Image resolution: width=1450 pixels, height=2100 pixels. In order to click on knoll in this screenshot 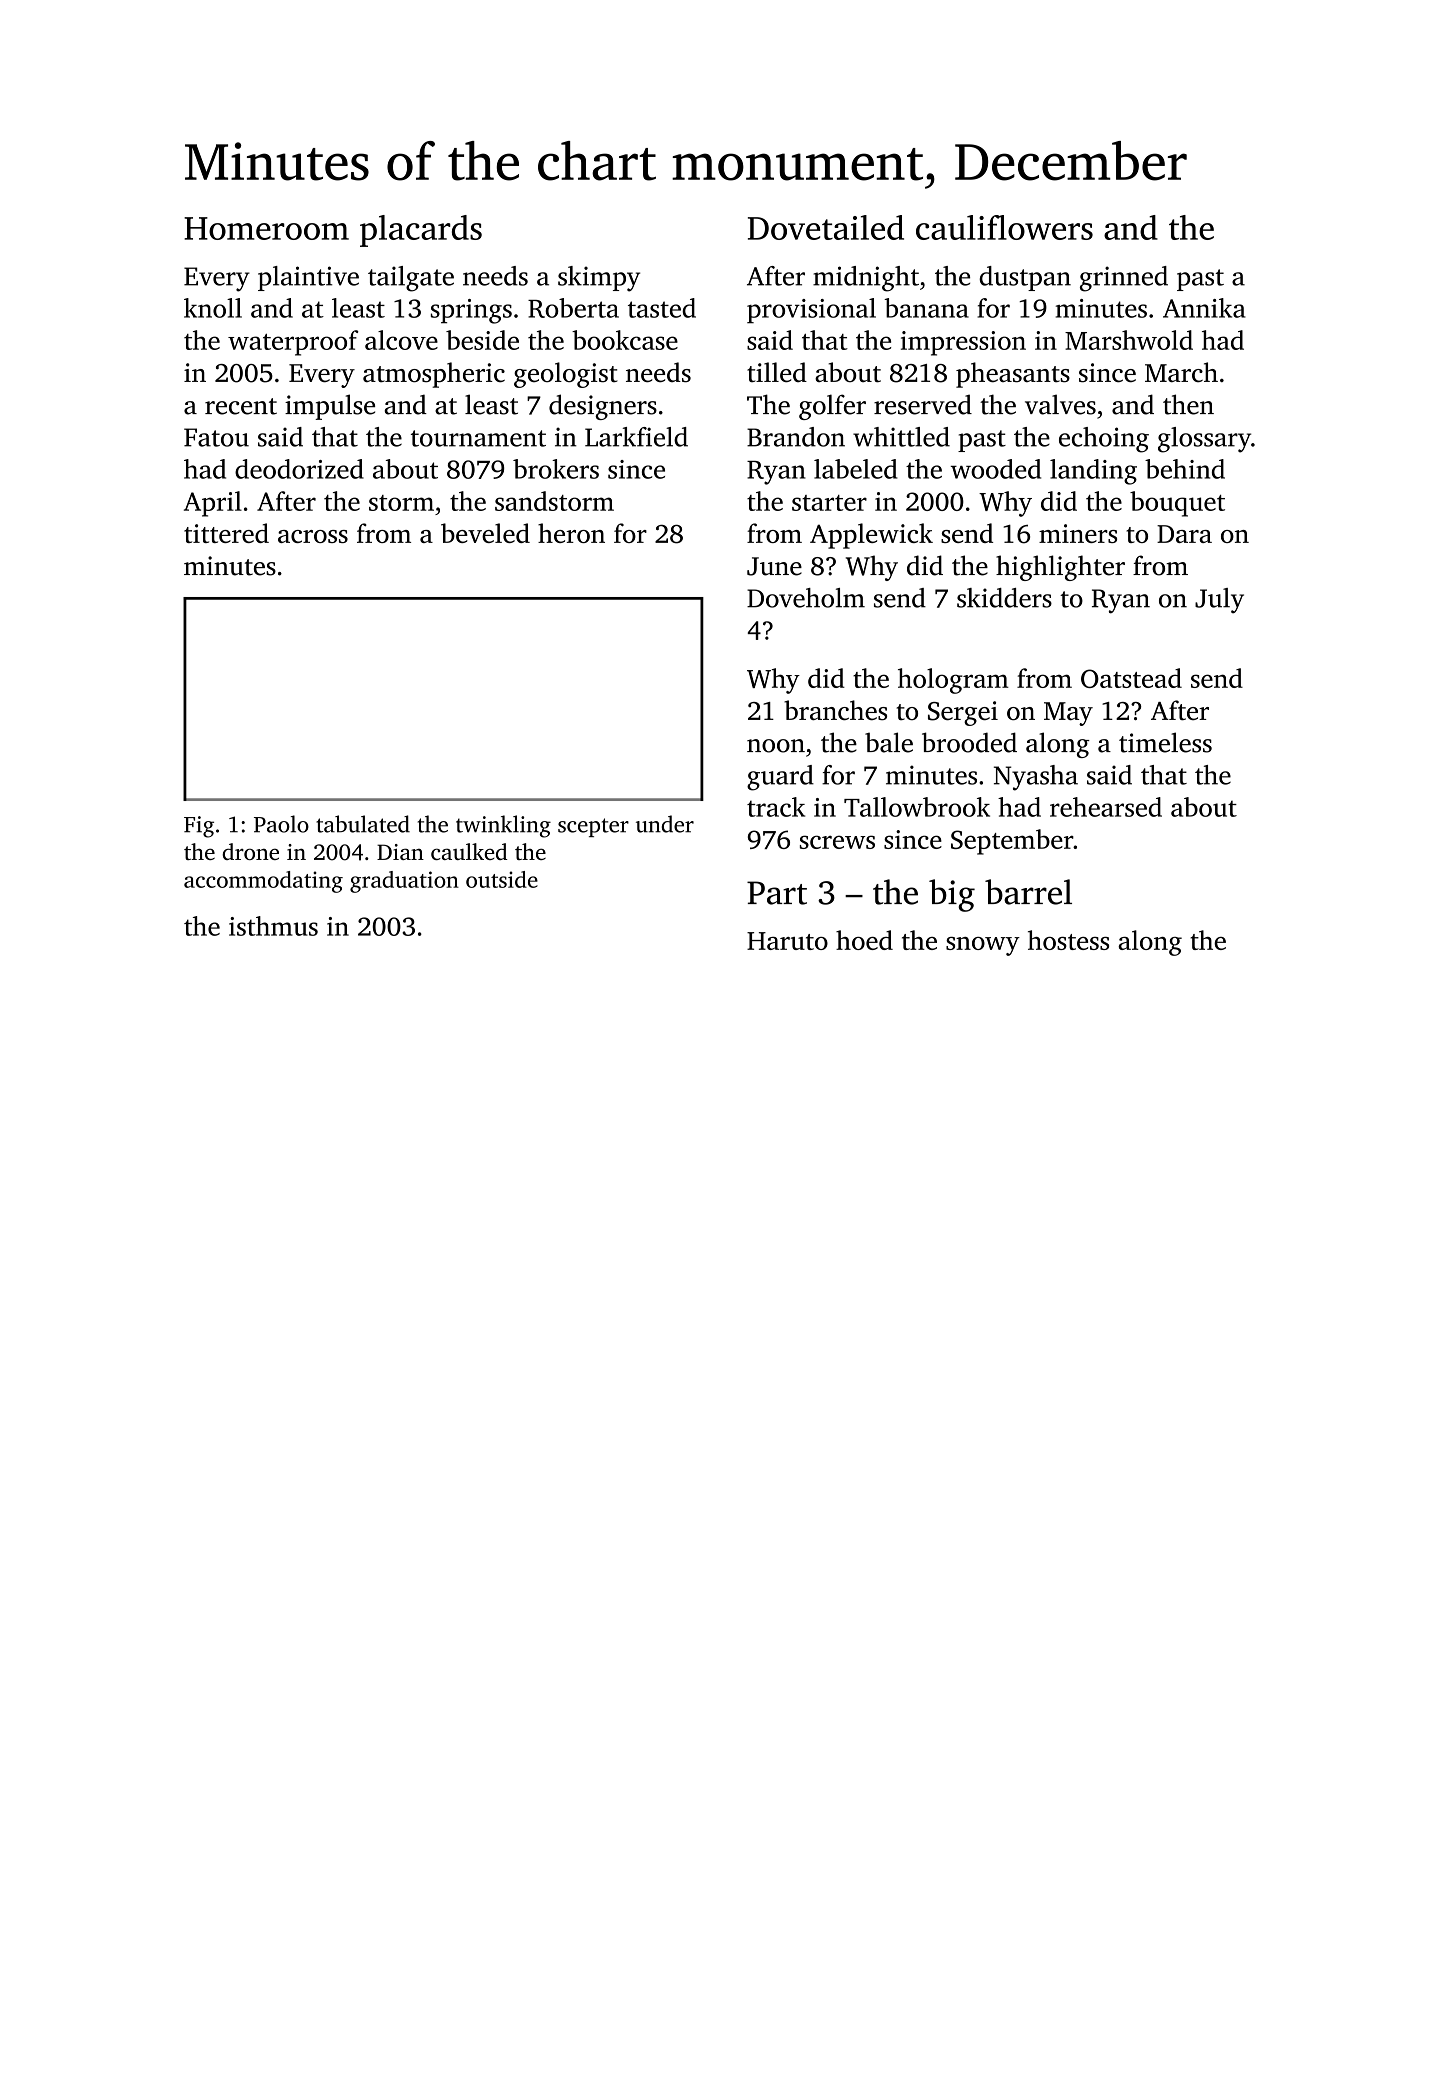, I will do `click(213, 308)`.
